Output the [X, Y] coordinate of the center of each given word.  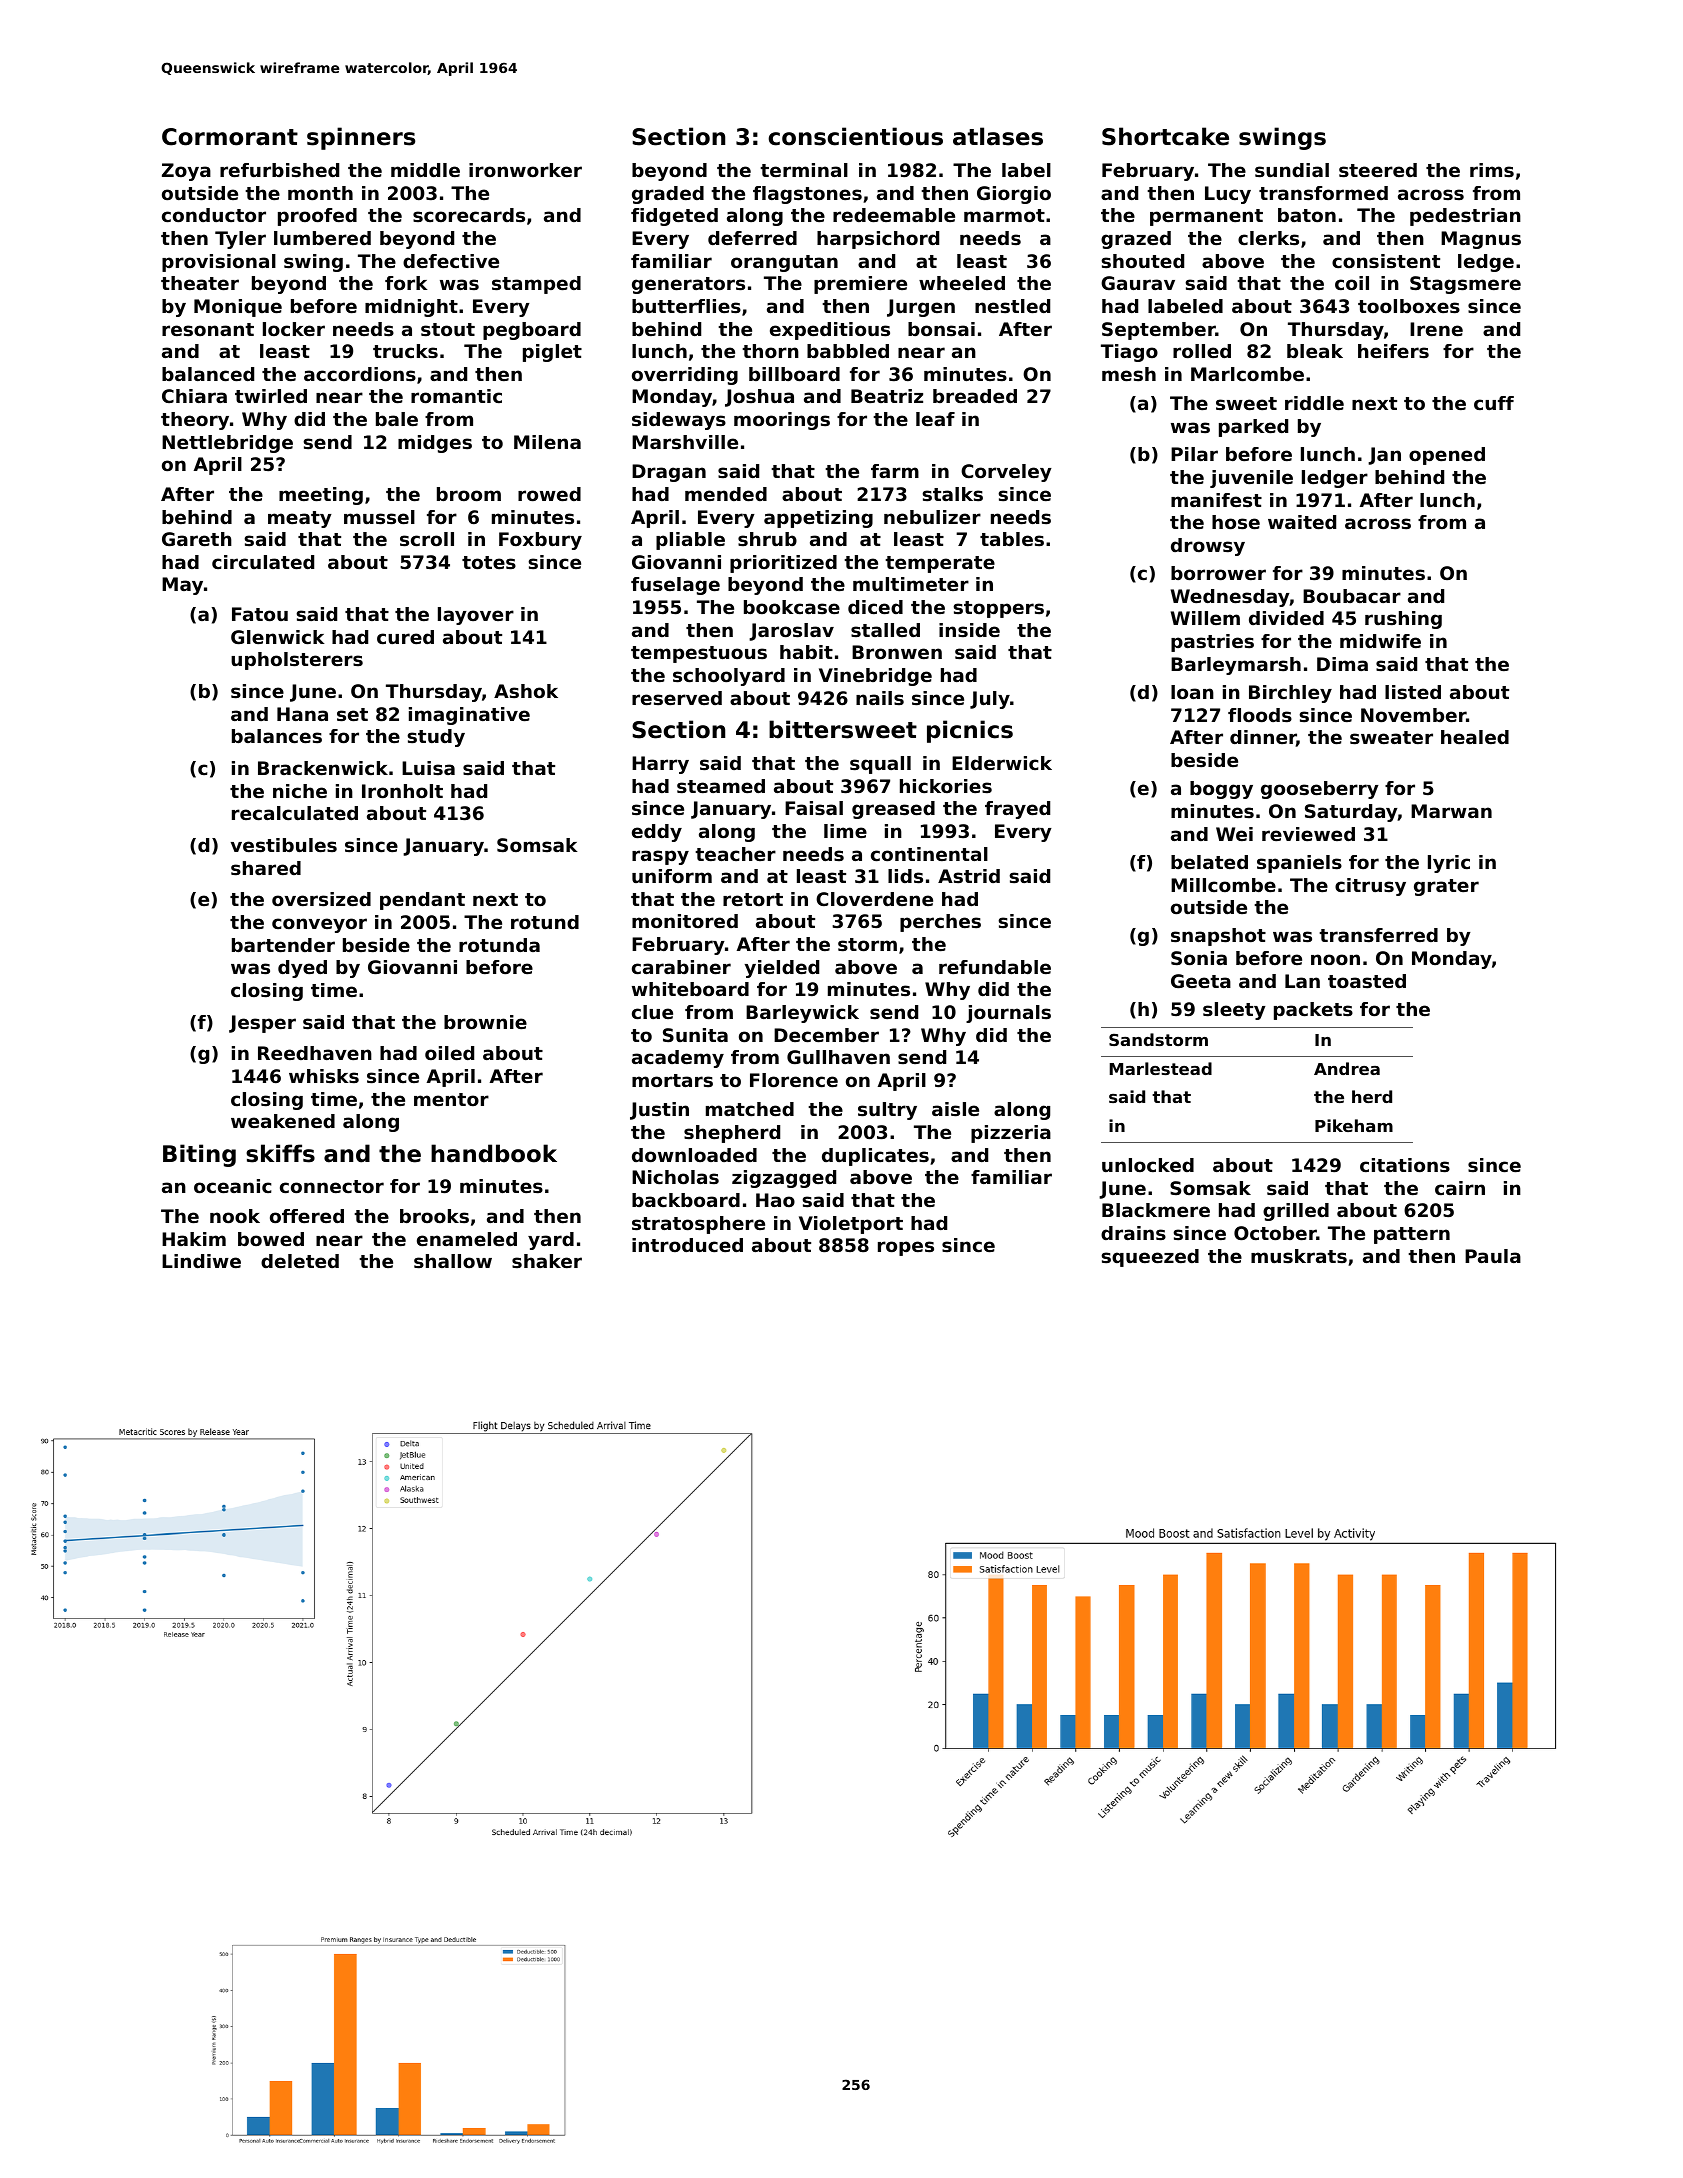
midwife [1380, 641]
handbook [494, 1153]
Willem [1205, 618]
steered [1378, 170]
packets [1313, 1011]
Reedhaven [315, 1053]
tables [1012, 539]
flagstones [807, 195]
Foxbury [540, 541]
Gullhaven [838, 1057]
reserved [677, 698]
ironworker [525, 170]
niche [300, 791]
